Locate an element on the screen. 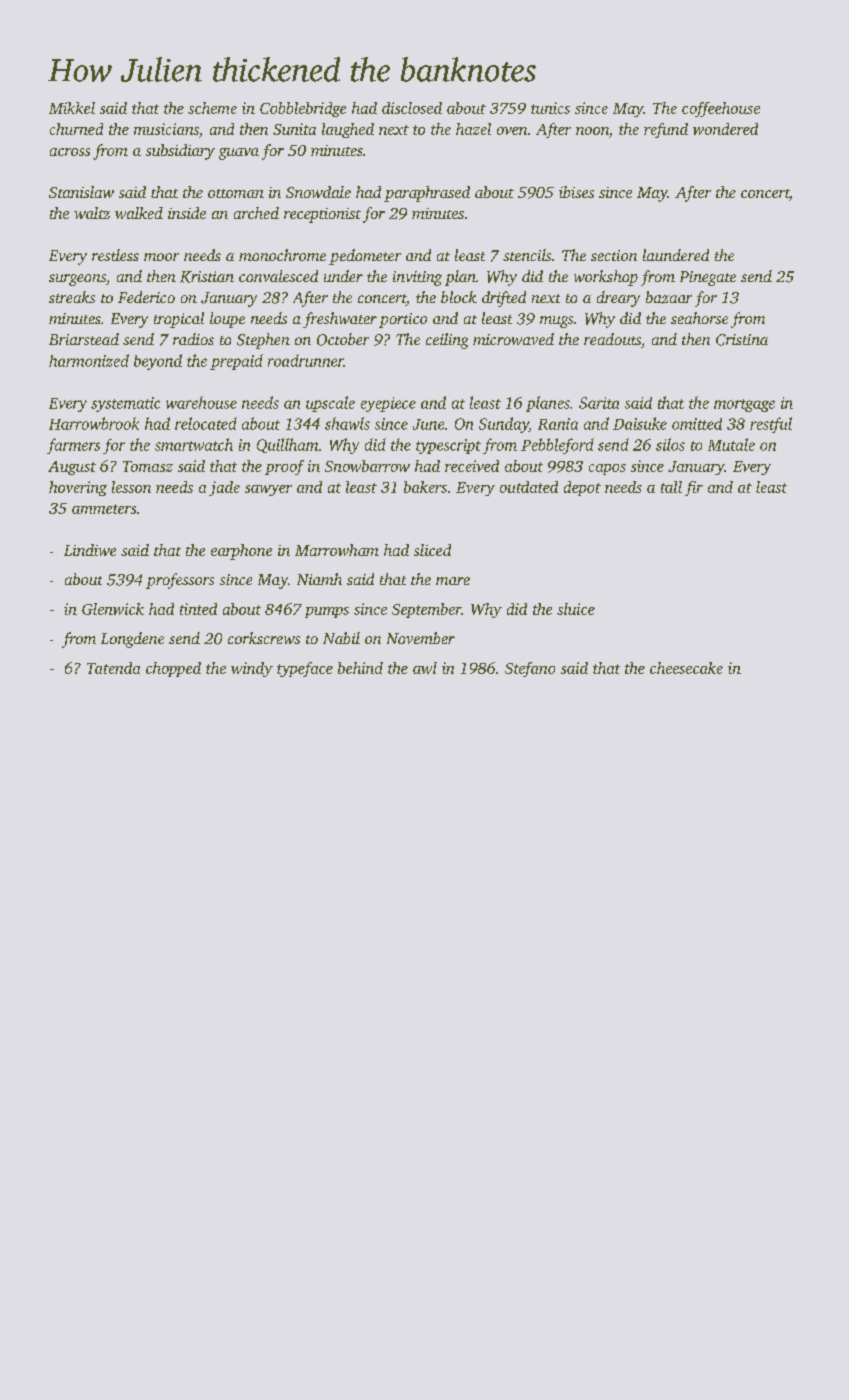 The height and width of the screenshot is (1400, 849). radios is located at coordinates (193, 339).
